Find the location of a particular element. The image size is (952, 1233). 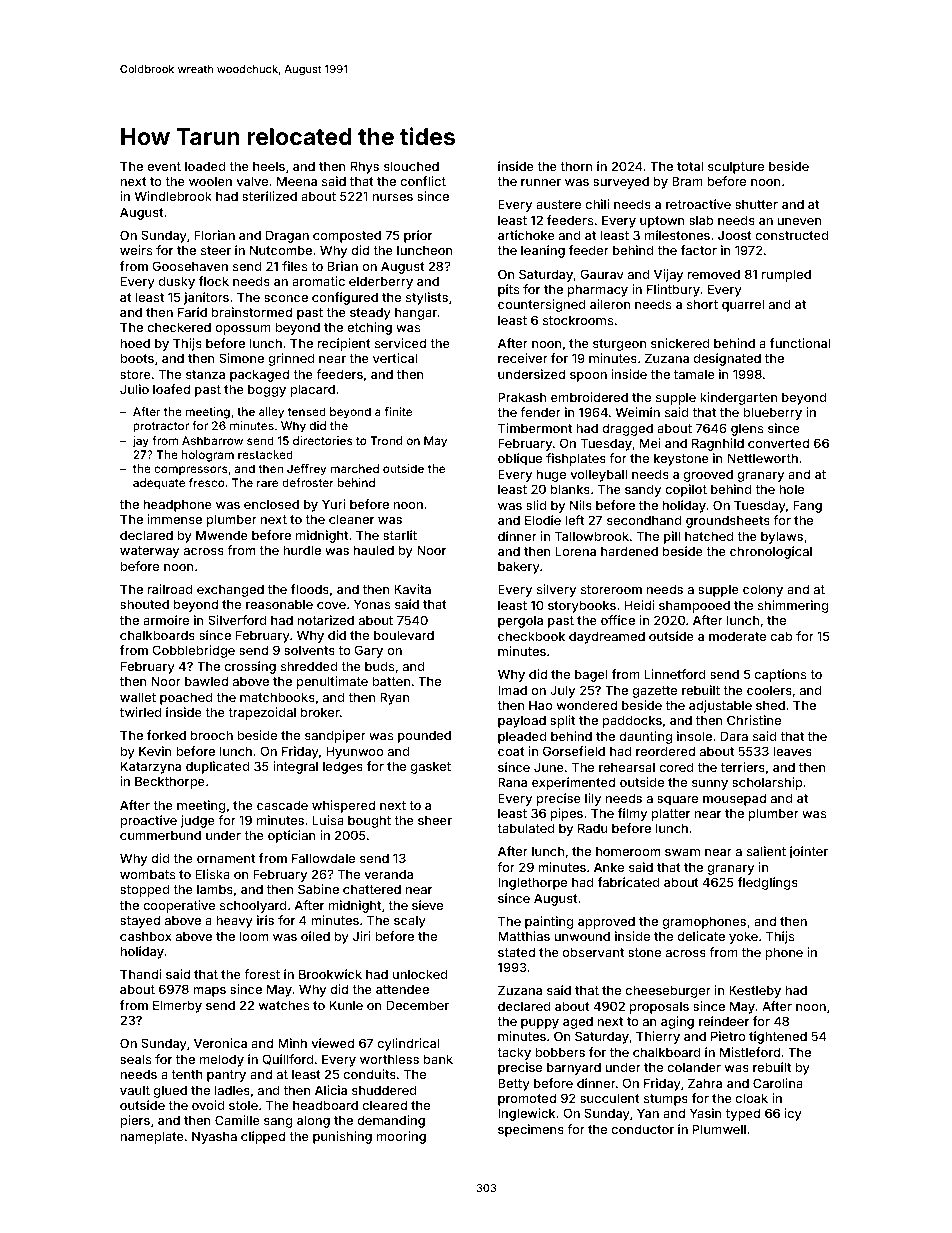

Florian is located at coordinates (214, 235).
